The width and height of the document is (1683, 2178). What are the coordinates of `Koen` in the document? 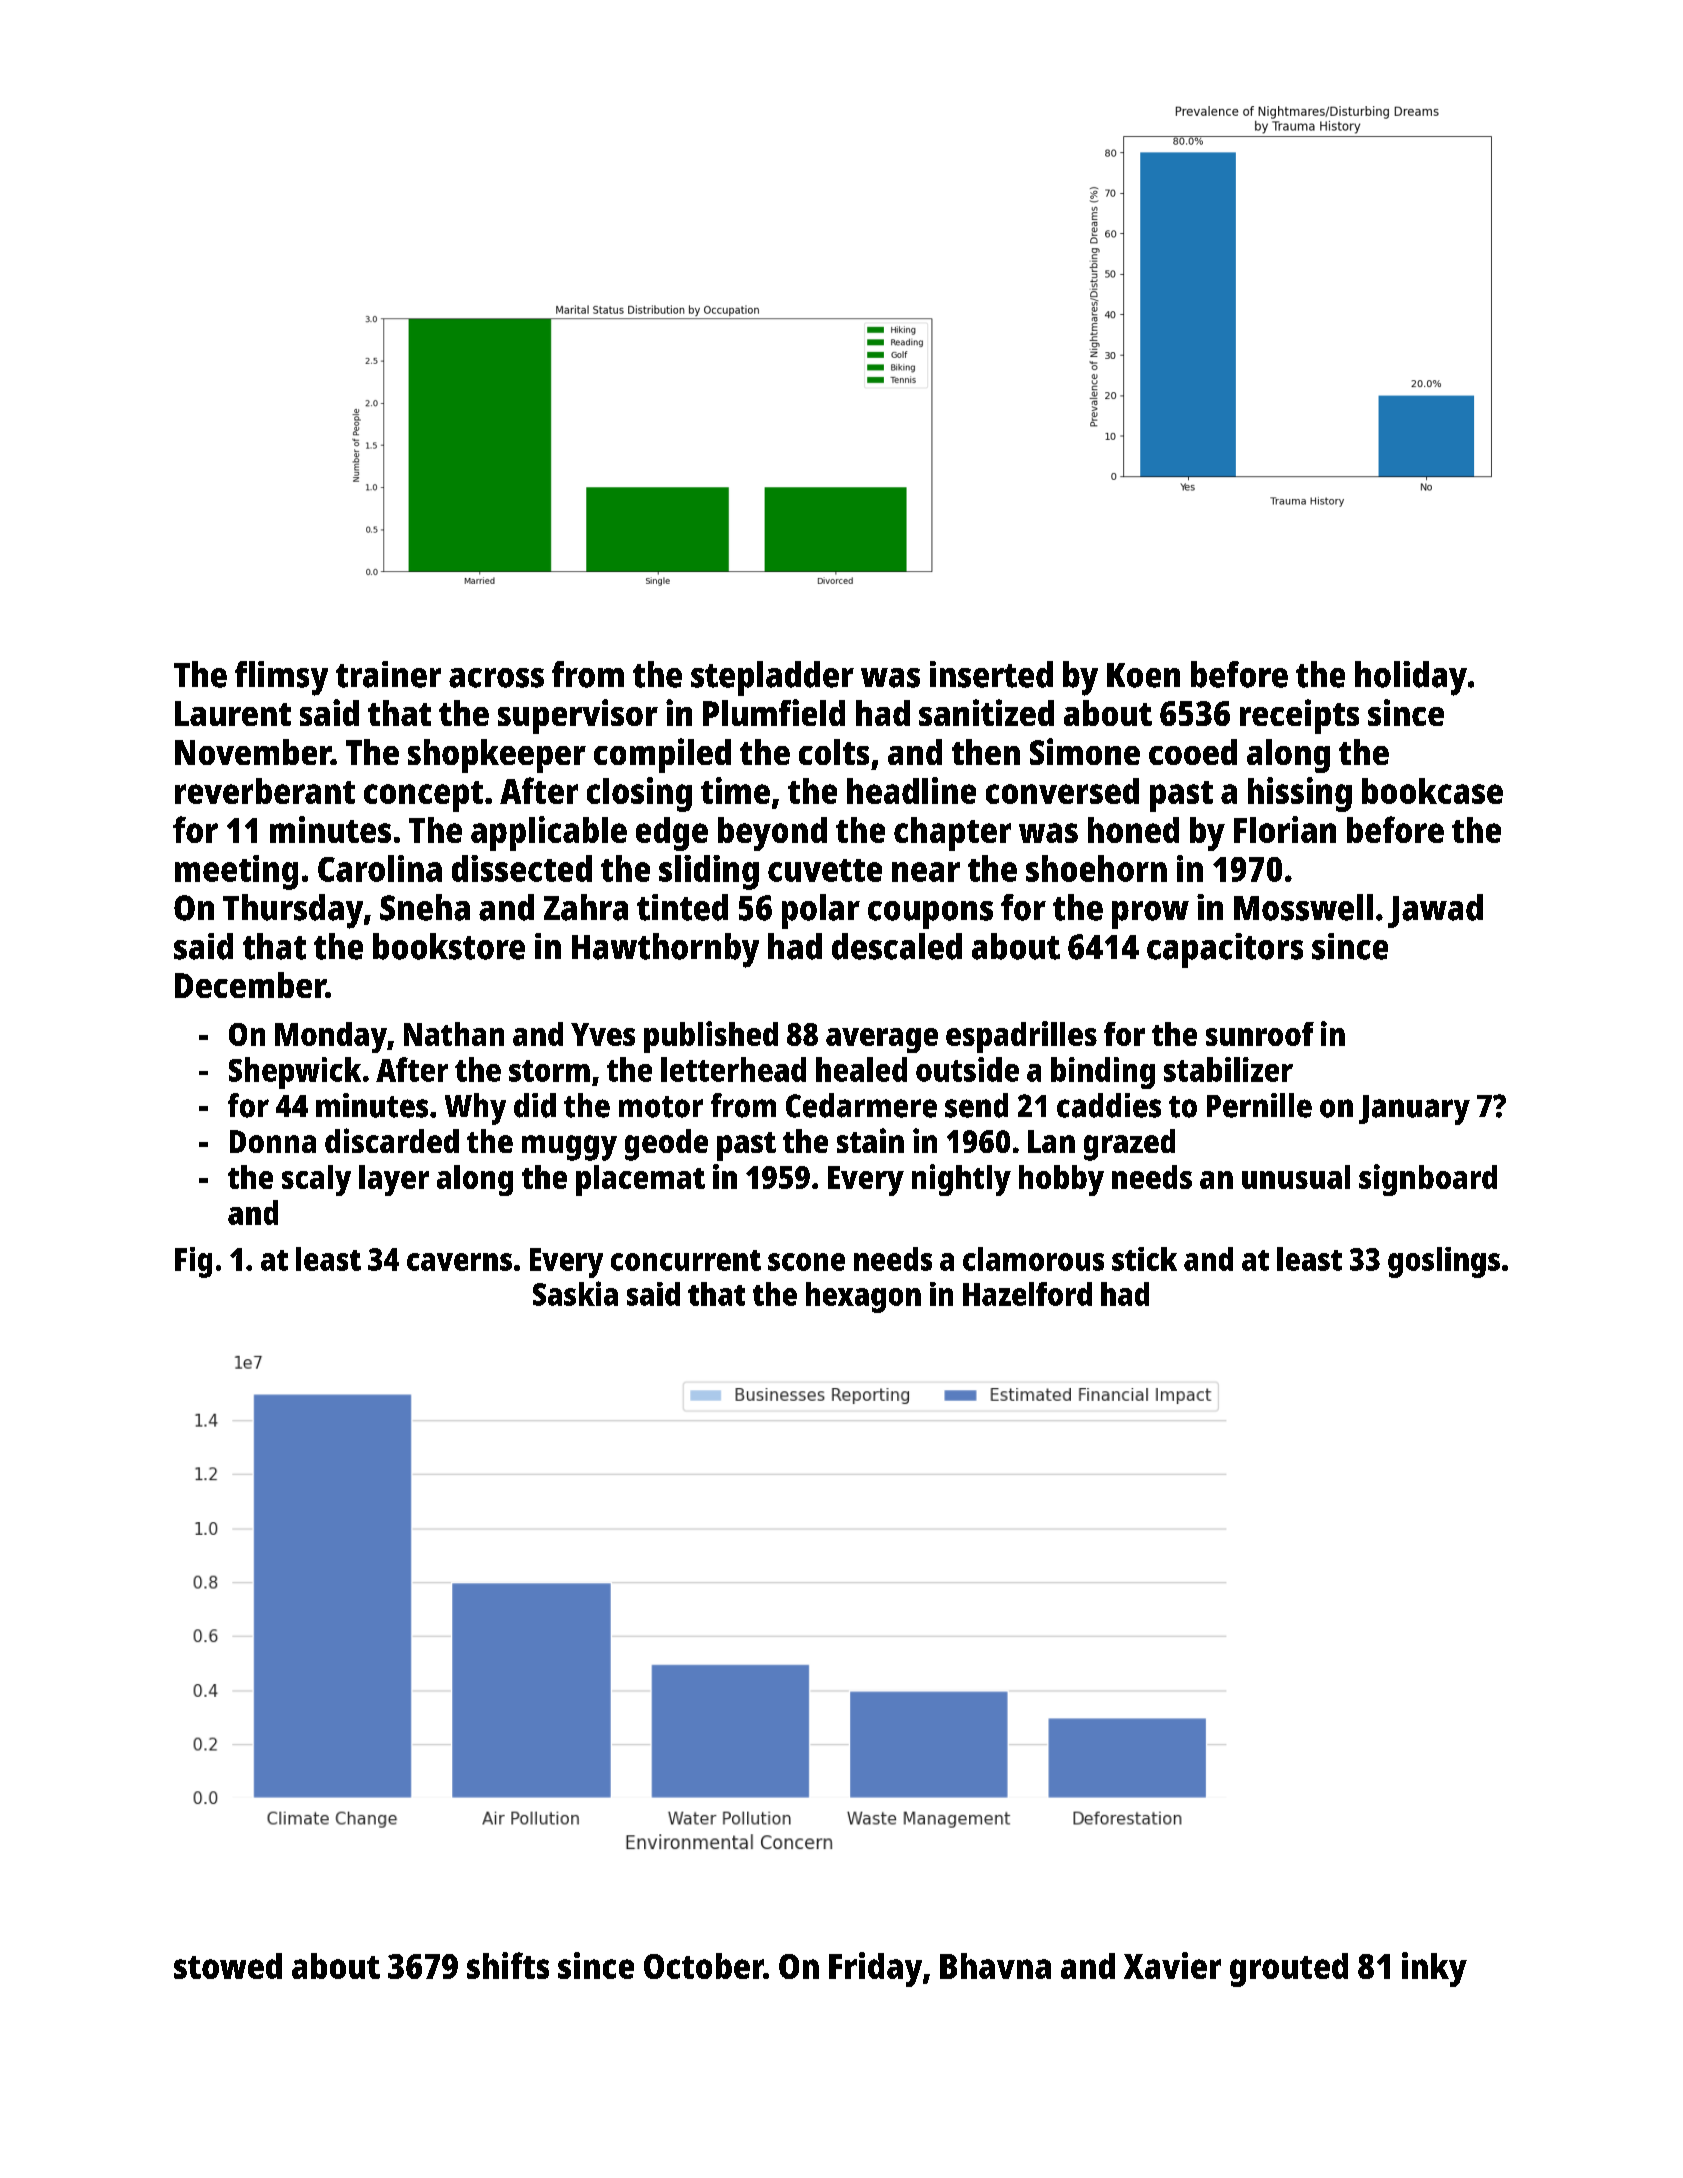 It's located at (1143, 675).
